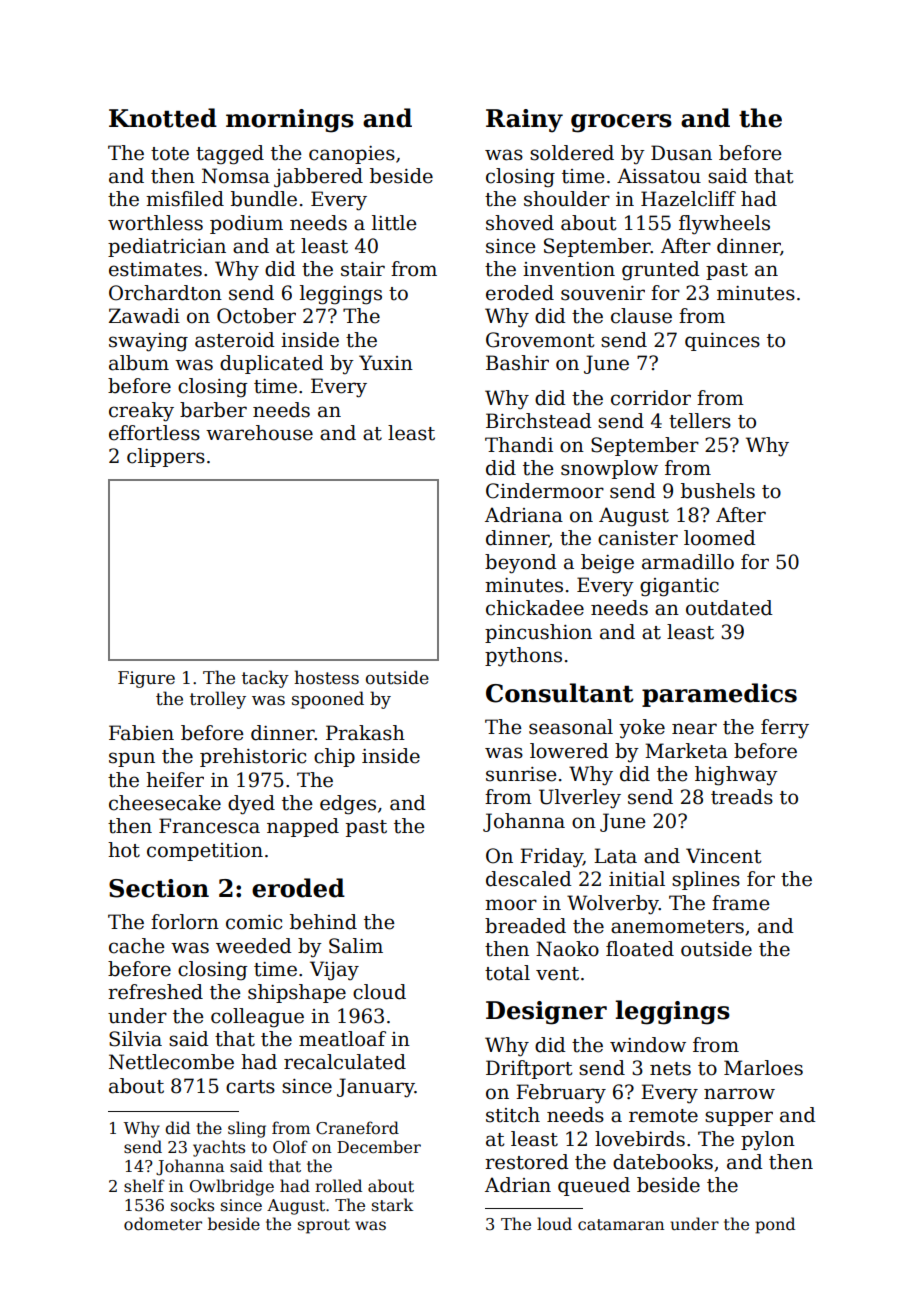  I want to click on forlorn, so click(185, 922).
